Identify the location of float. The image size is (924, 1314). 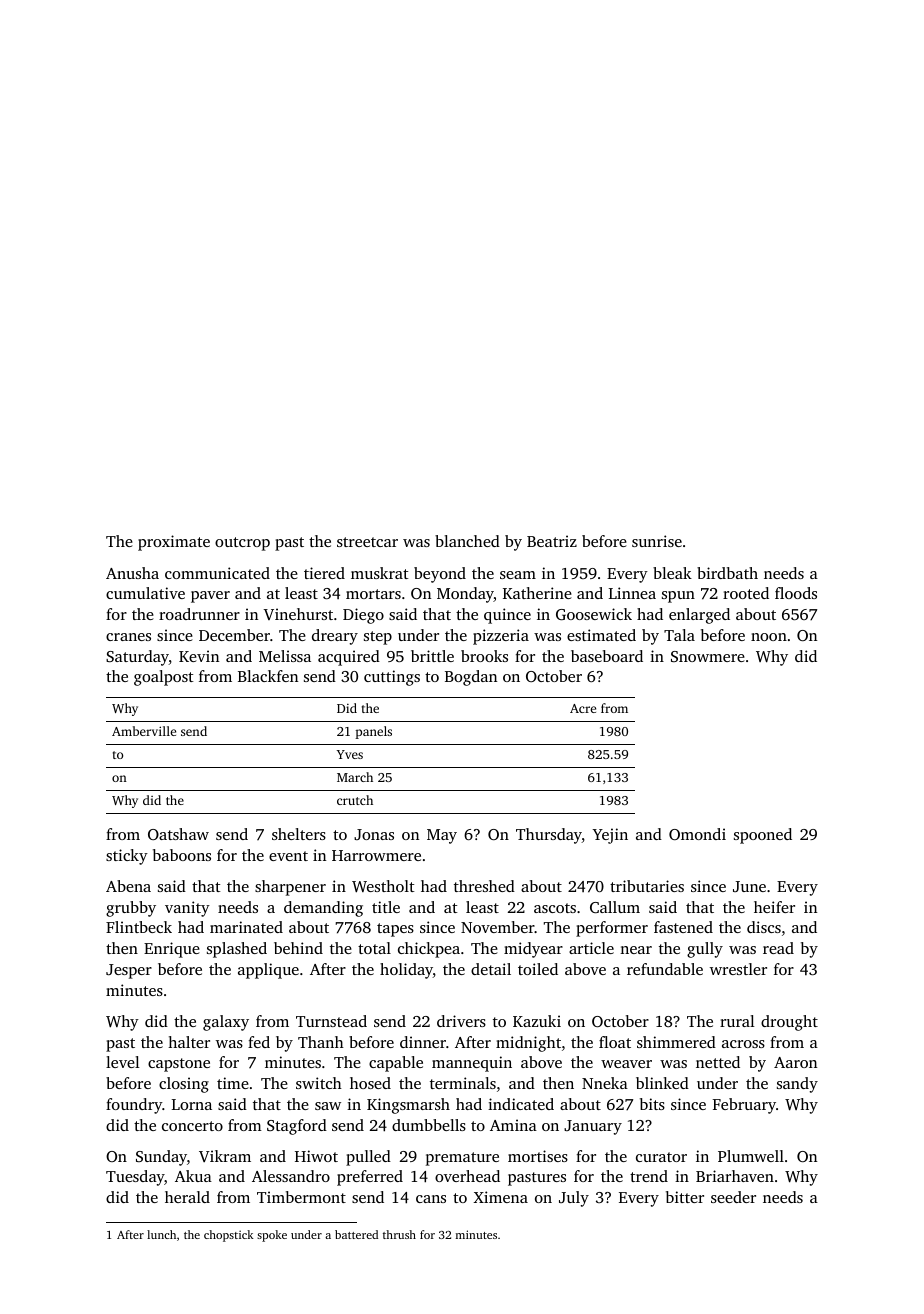
(615, 1042).
